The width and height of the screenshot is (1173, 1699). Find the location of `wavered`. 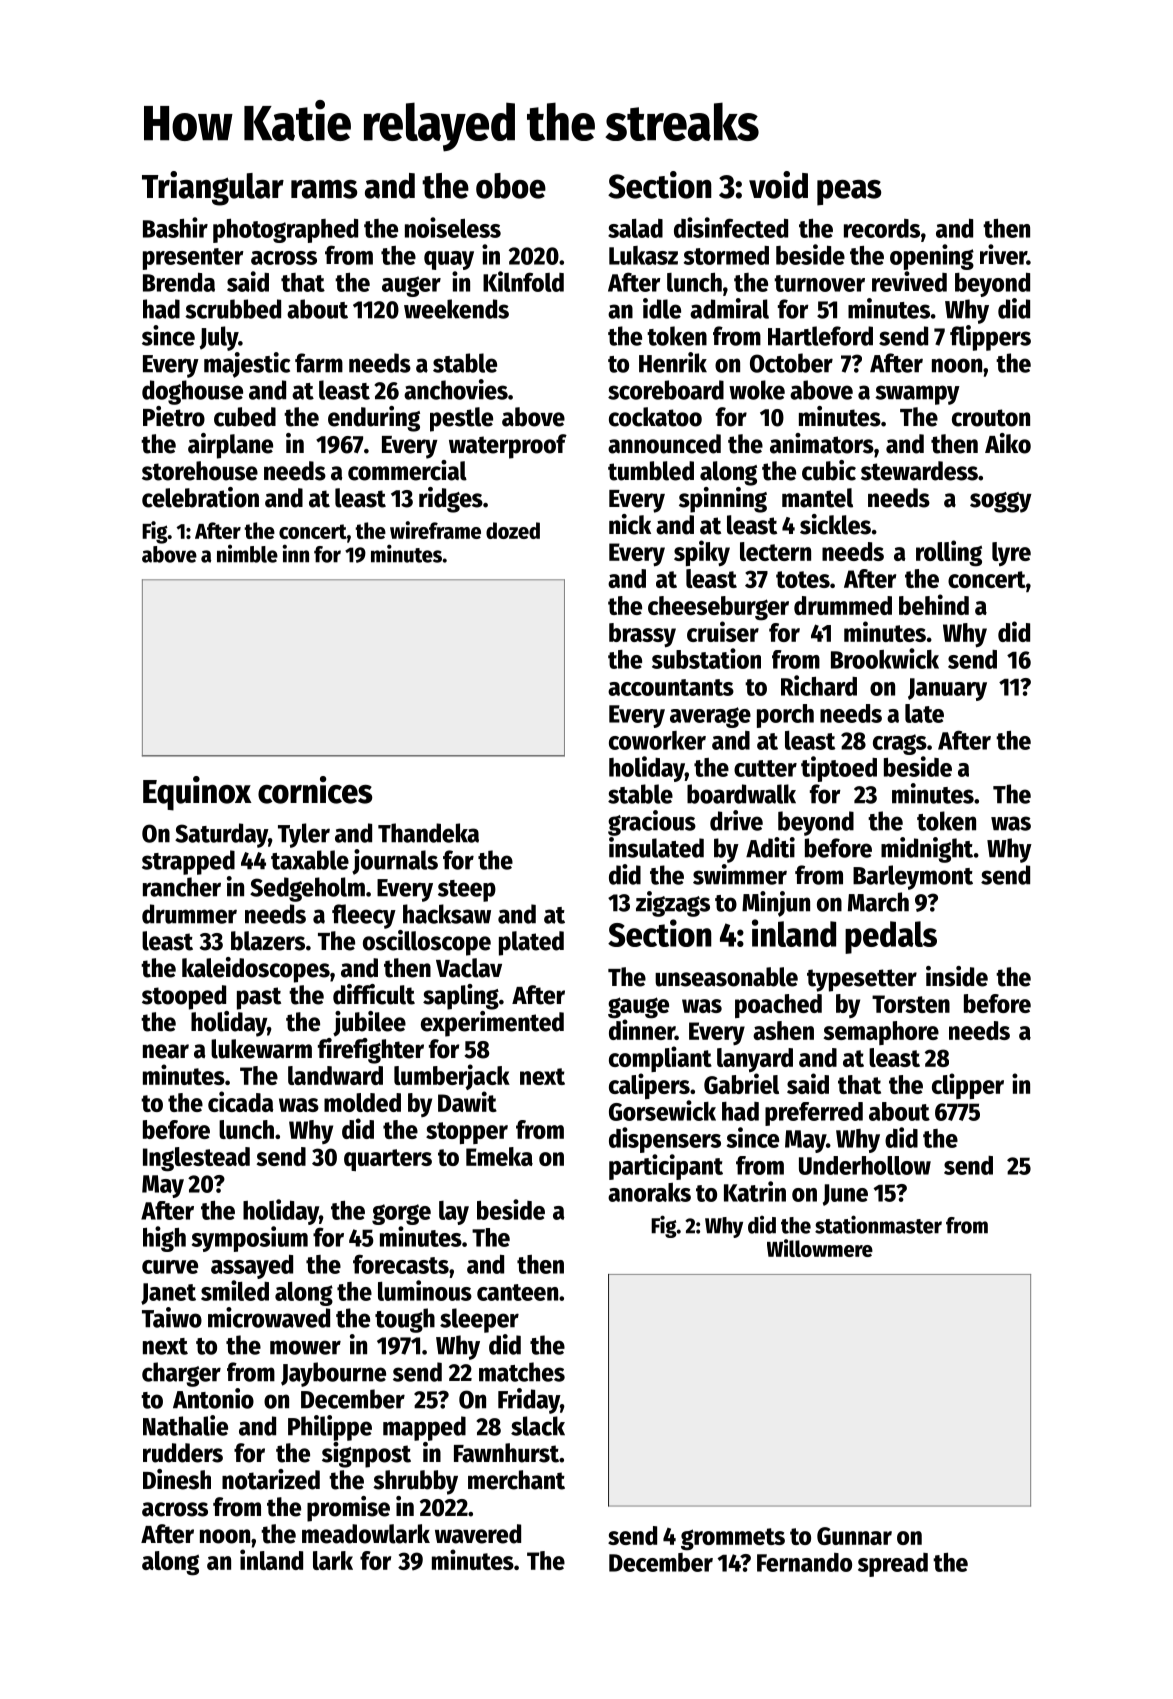

wavered is located at coordinates (478, 1534).
